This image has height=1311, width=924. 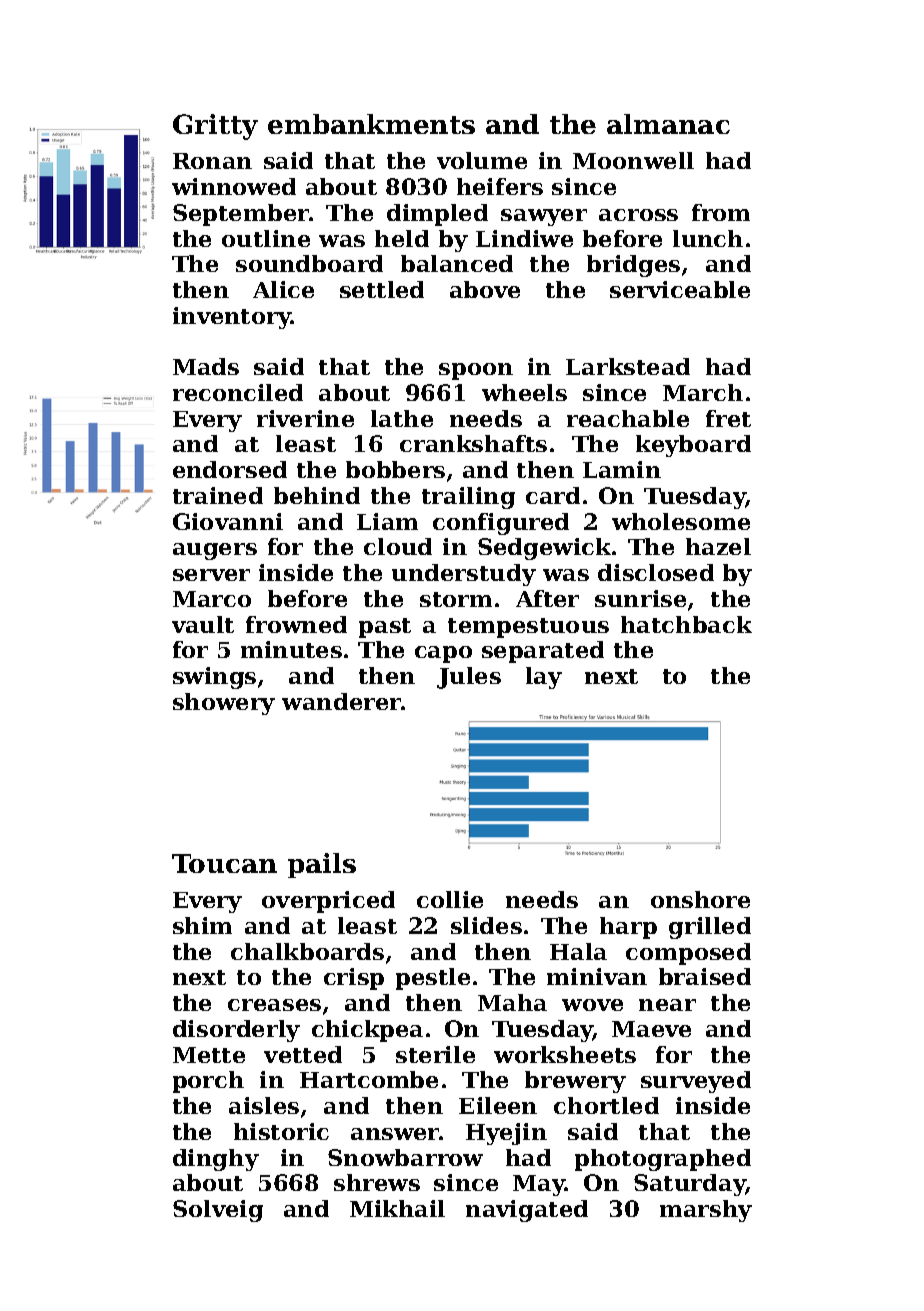 I want to click on trailing, so click(x=468, y=498).
